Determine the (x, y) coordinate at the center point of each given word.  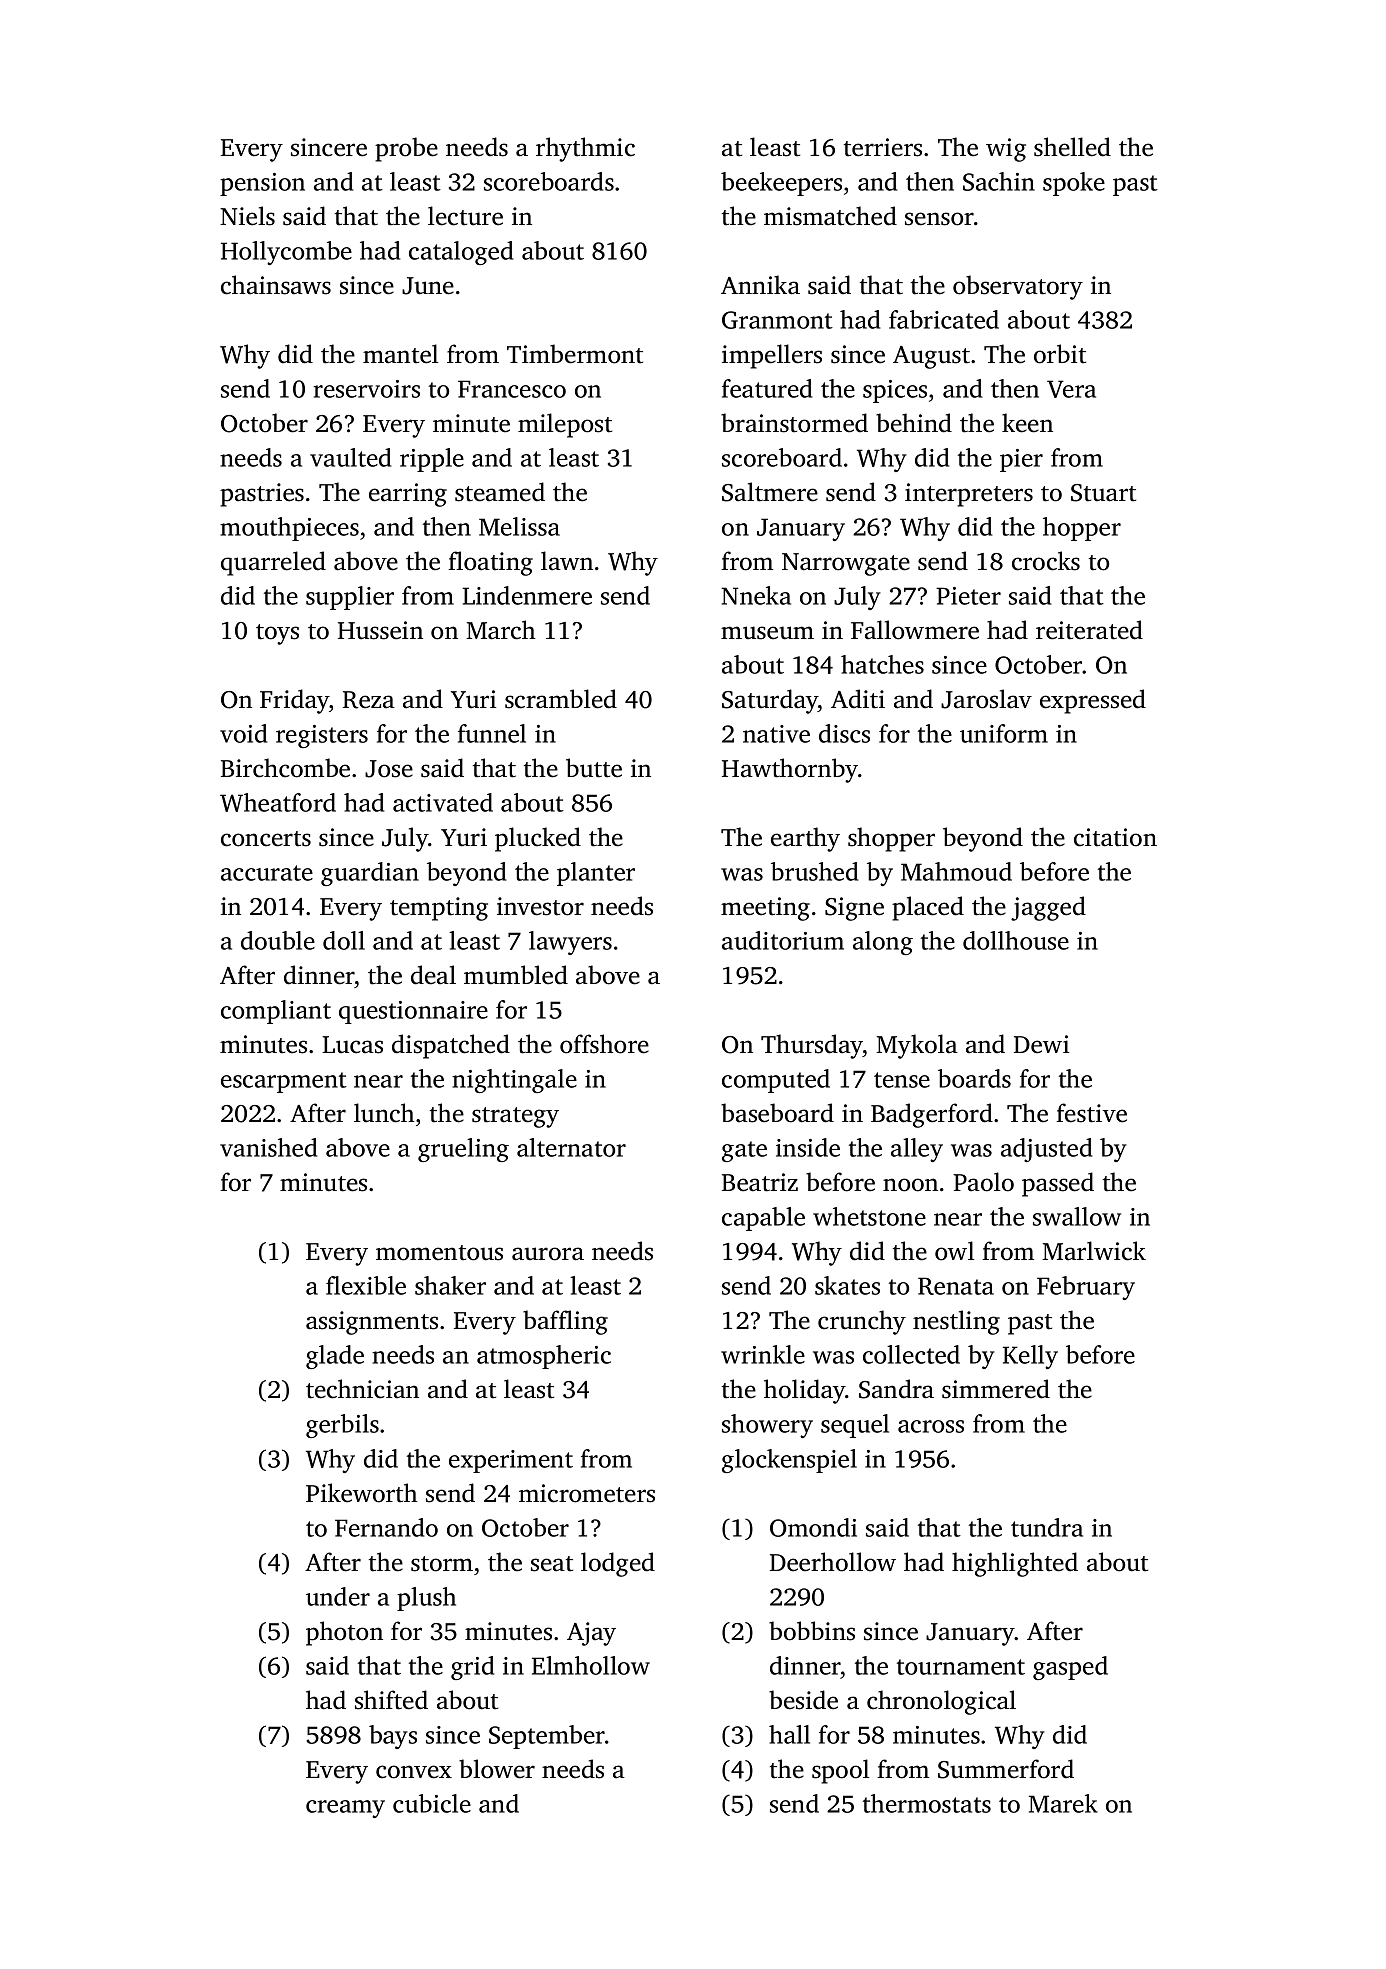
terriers (883, 147)
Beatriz (760, 1182)
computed (776, 1081)
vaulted (350, 457)
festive (1091, 1113)
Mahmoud (956, 871)
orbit (1060, 354)
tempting (439, 909)
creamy (345, 1809)
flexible (366, 1285)
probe (406, 149)
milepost (565, 425)
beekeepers (781, 184)
